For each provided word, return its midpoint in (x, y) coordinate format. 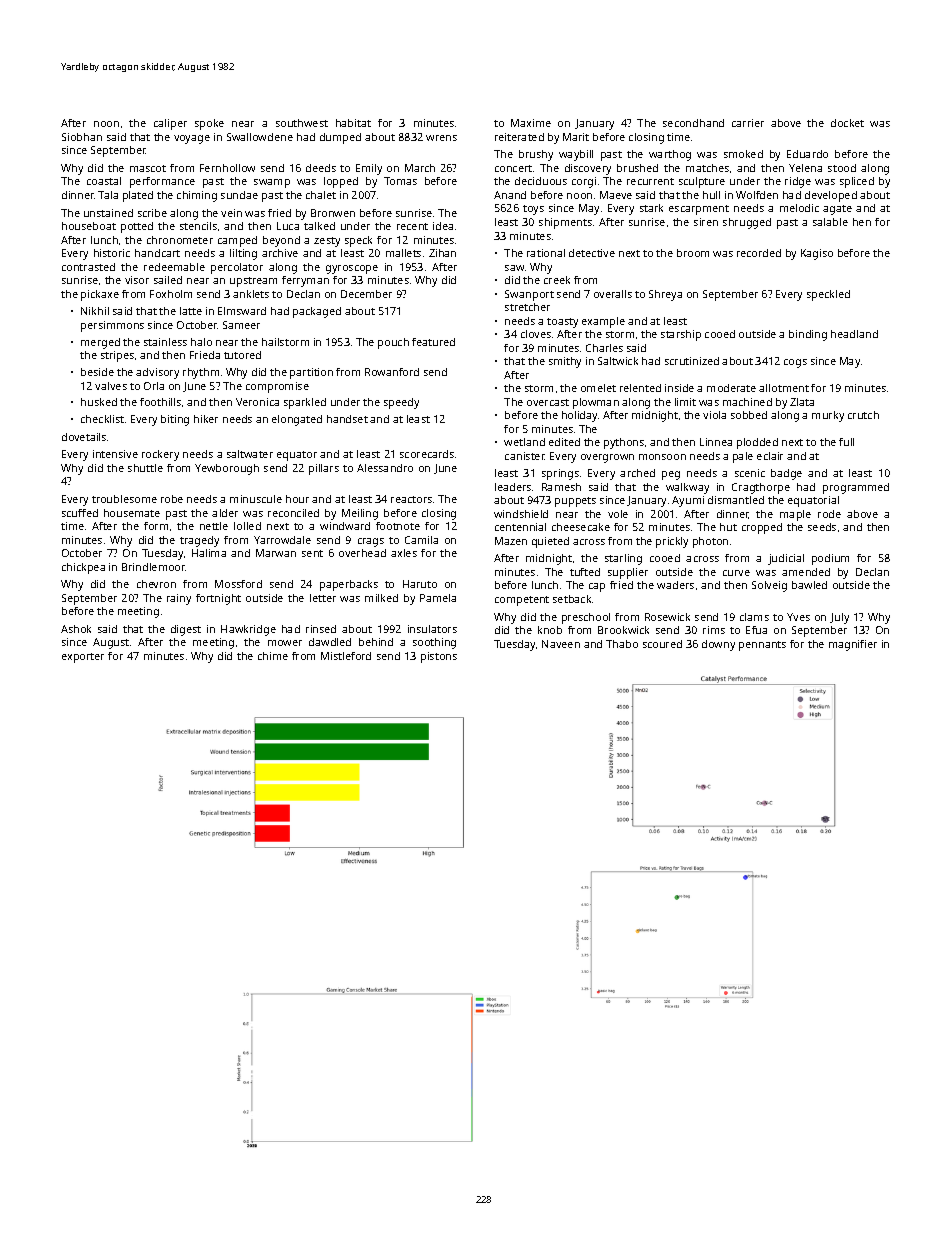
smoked (743, 154)
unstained (108, 213)
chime (273, 656)
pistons (439, 657)
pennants (762, 646)
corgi (584, 182)
